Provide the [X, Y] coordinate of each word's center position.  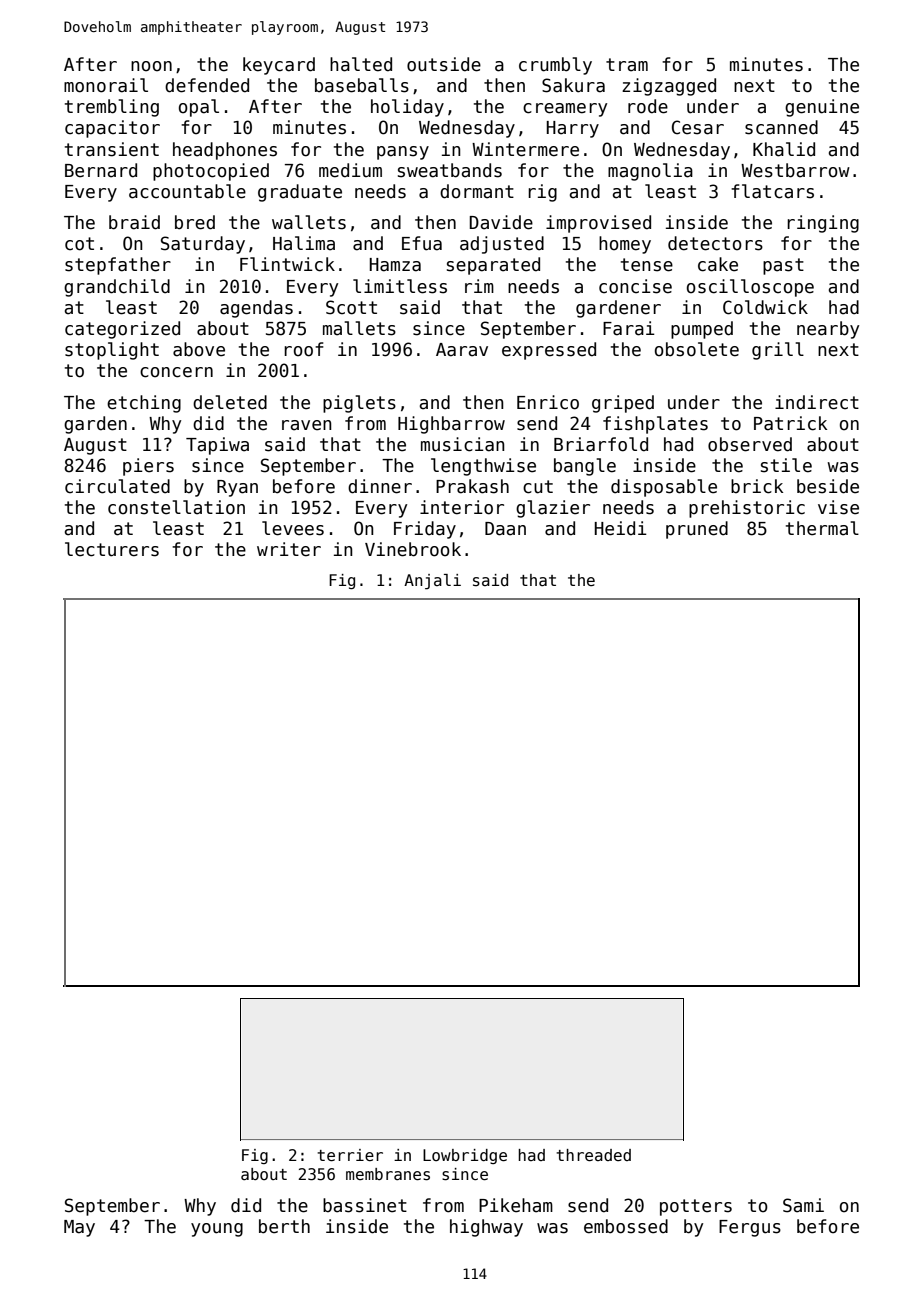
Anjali [432, 582]
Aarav [462, 350]
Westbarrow [795, 170]
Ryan [237, 488]
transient [112, 149]
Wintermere [525, 149]
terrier [350, 1155]
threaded [593, 1155]
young [217, 1230]
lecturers [112, 549]
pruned [697, 530]
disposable [664, 488]
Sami [803, 1205]
